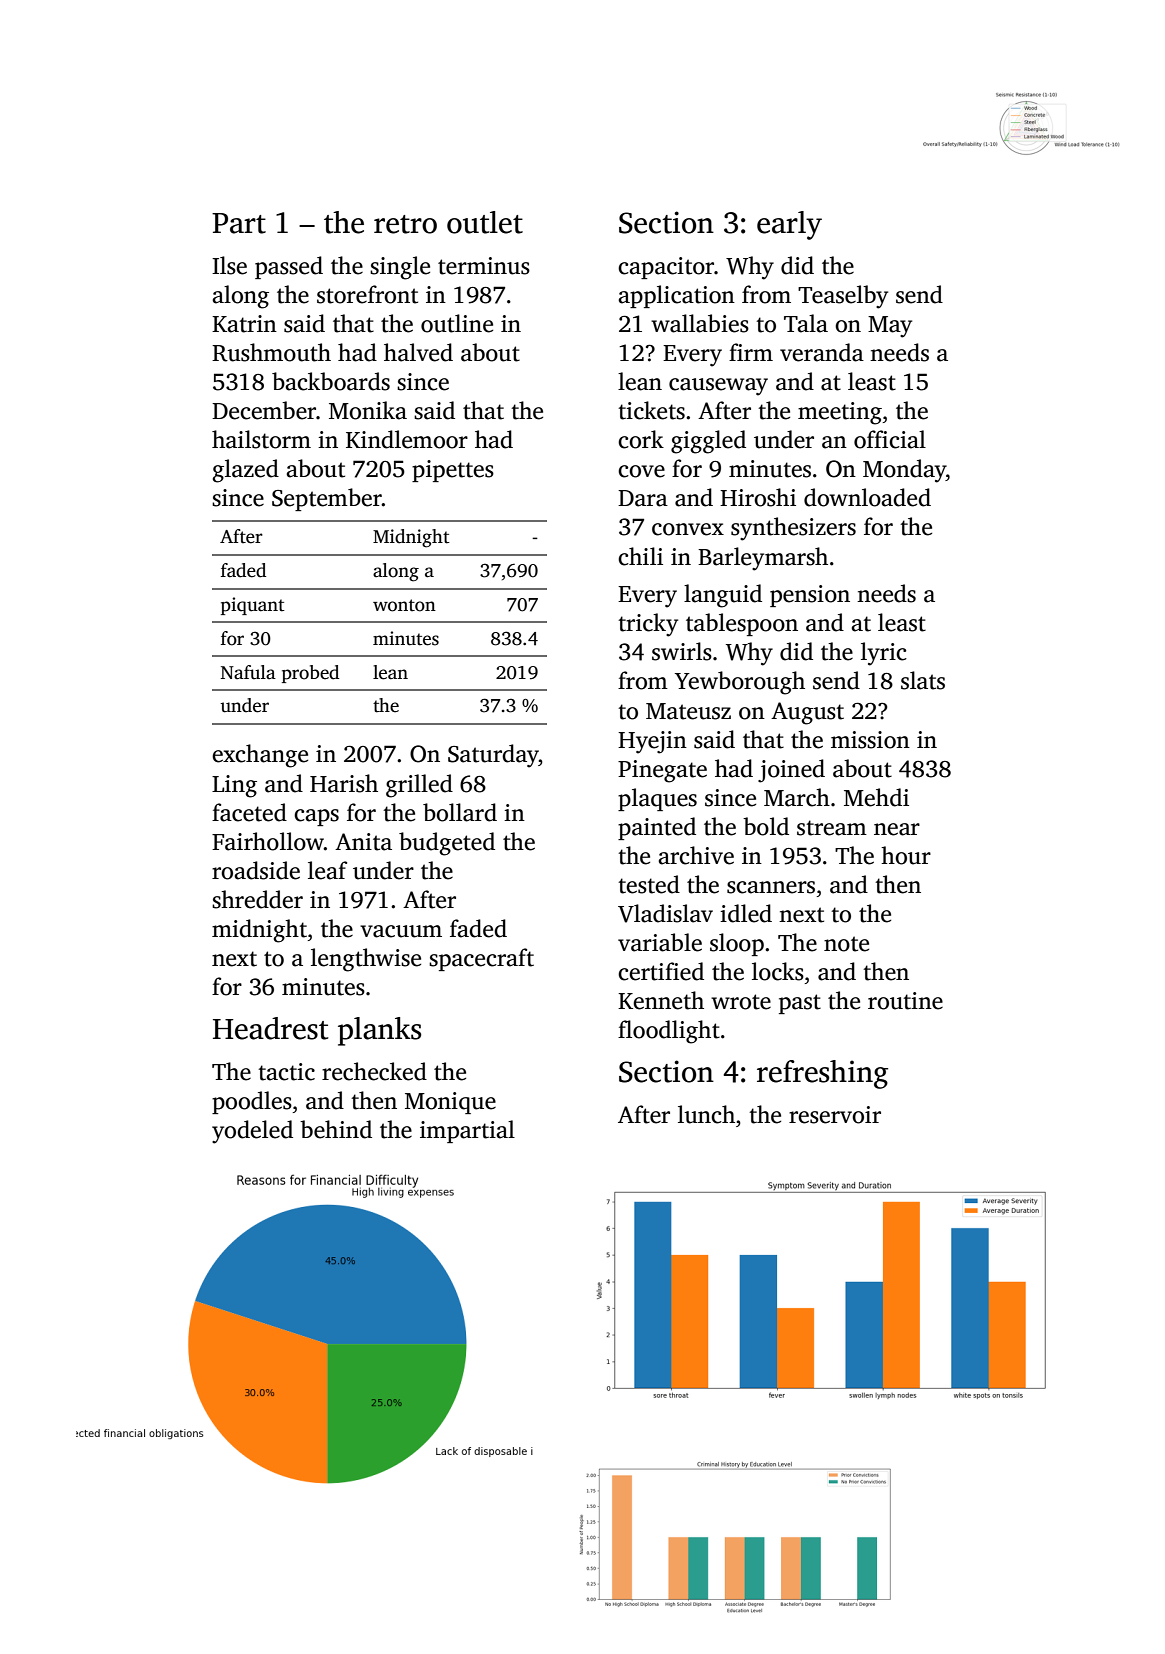  I want to click on refreshing, so click(822, 1074).
